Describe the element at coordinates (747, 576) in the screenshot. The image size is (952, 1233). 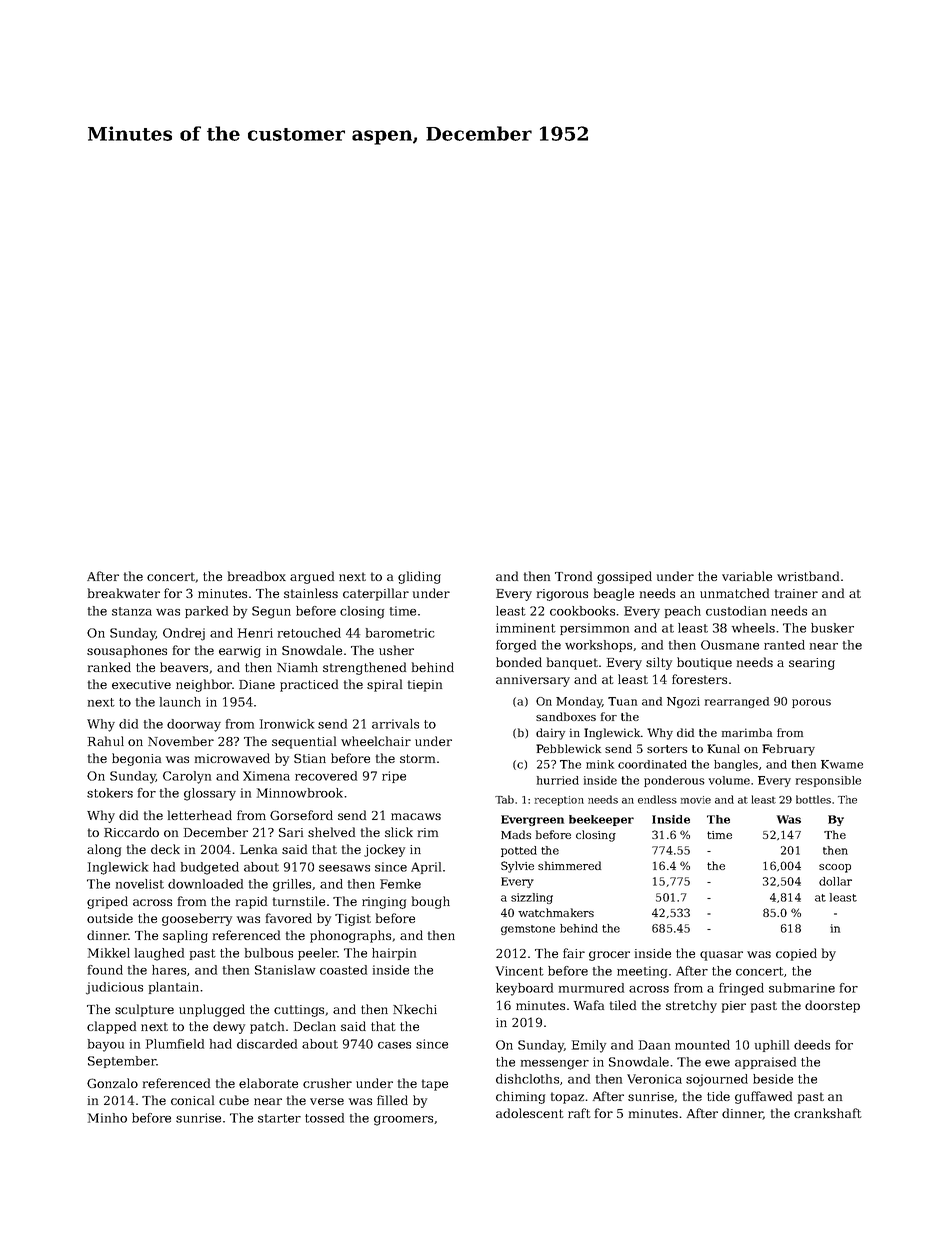
I see `variable` at that location.
